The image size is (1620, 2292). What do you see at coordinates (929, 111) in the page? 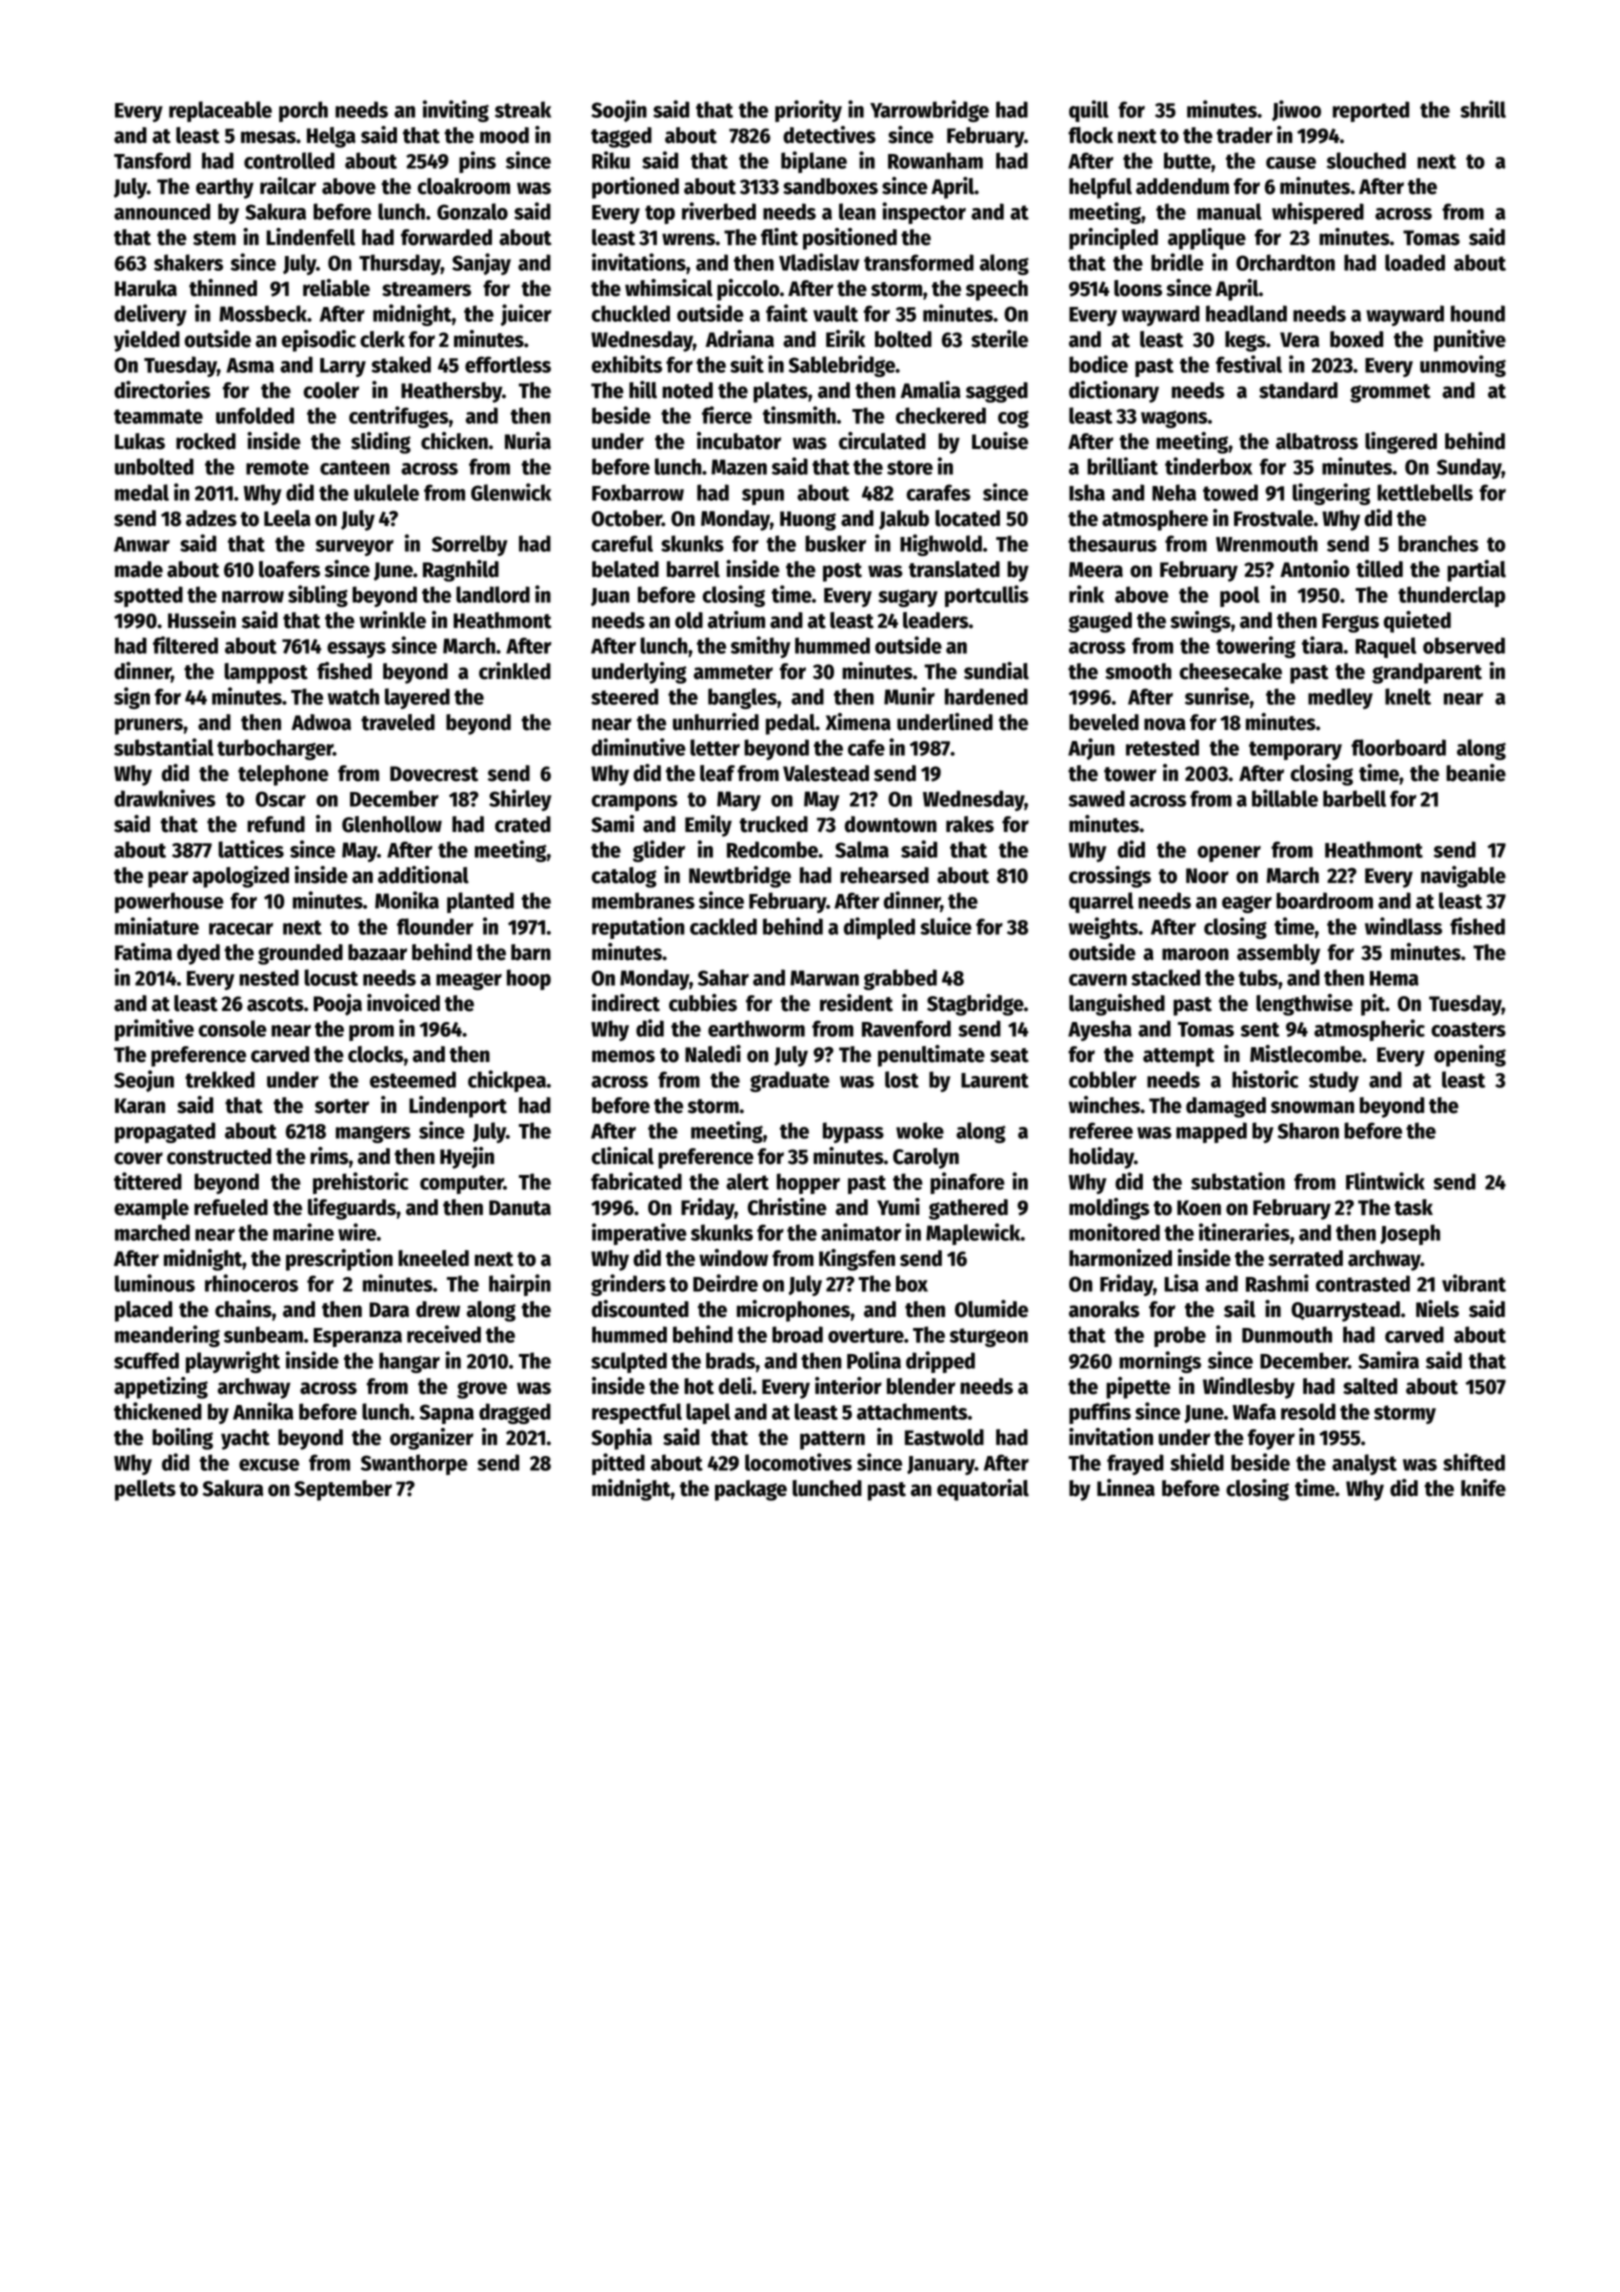
I see `Yarrowbridge` at bounding box center [929, 111].
